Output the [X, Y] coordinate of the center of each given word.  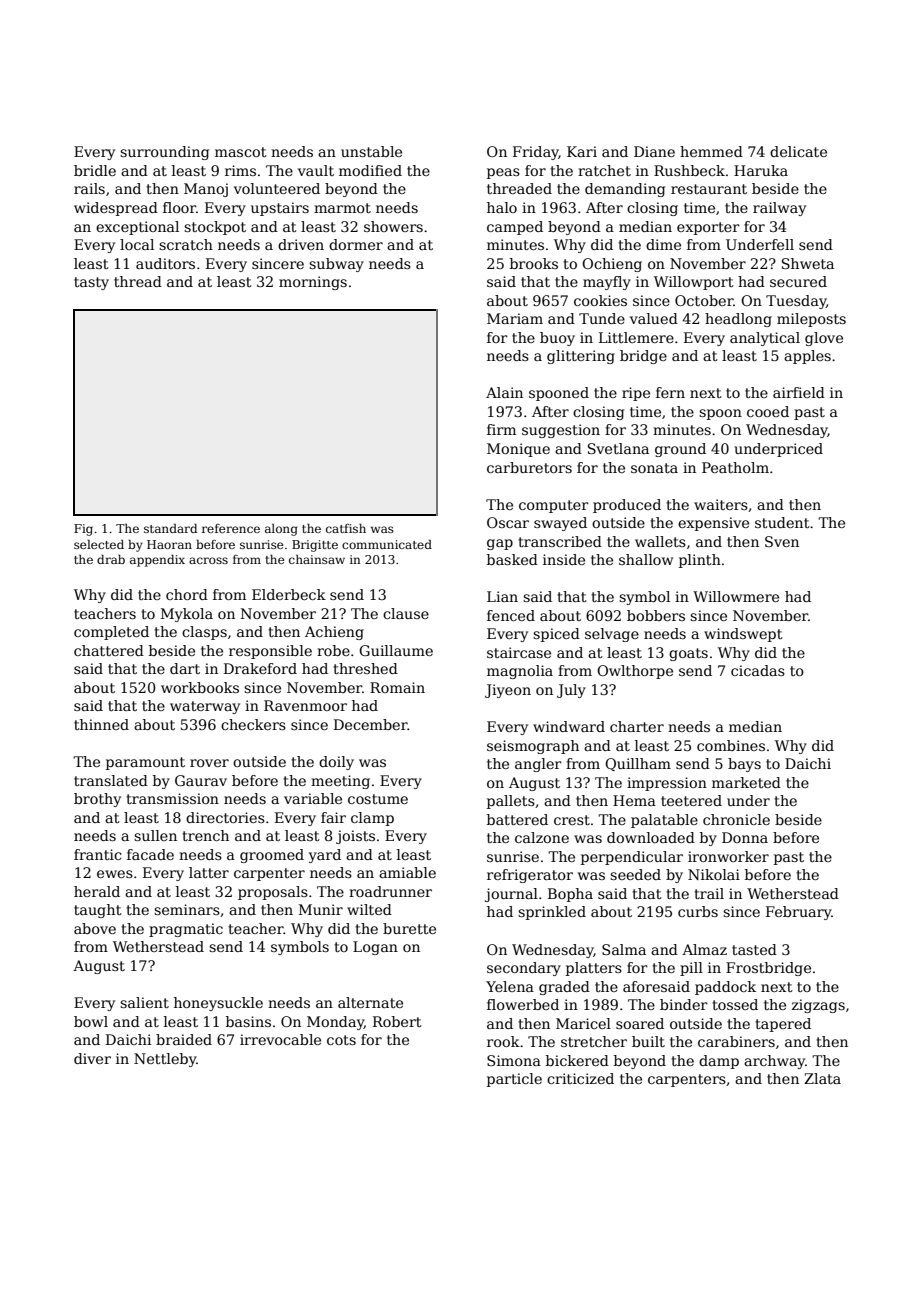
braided [184, 1039]
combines [731, 745]
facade [150, 854]
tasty [91, 283]
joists [355, 837]
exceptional [137, 228]
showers [393, 226]
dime [663, 244]
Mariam [515, 318]
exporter [708, 228]
